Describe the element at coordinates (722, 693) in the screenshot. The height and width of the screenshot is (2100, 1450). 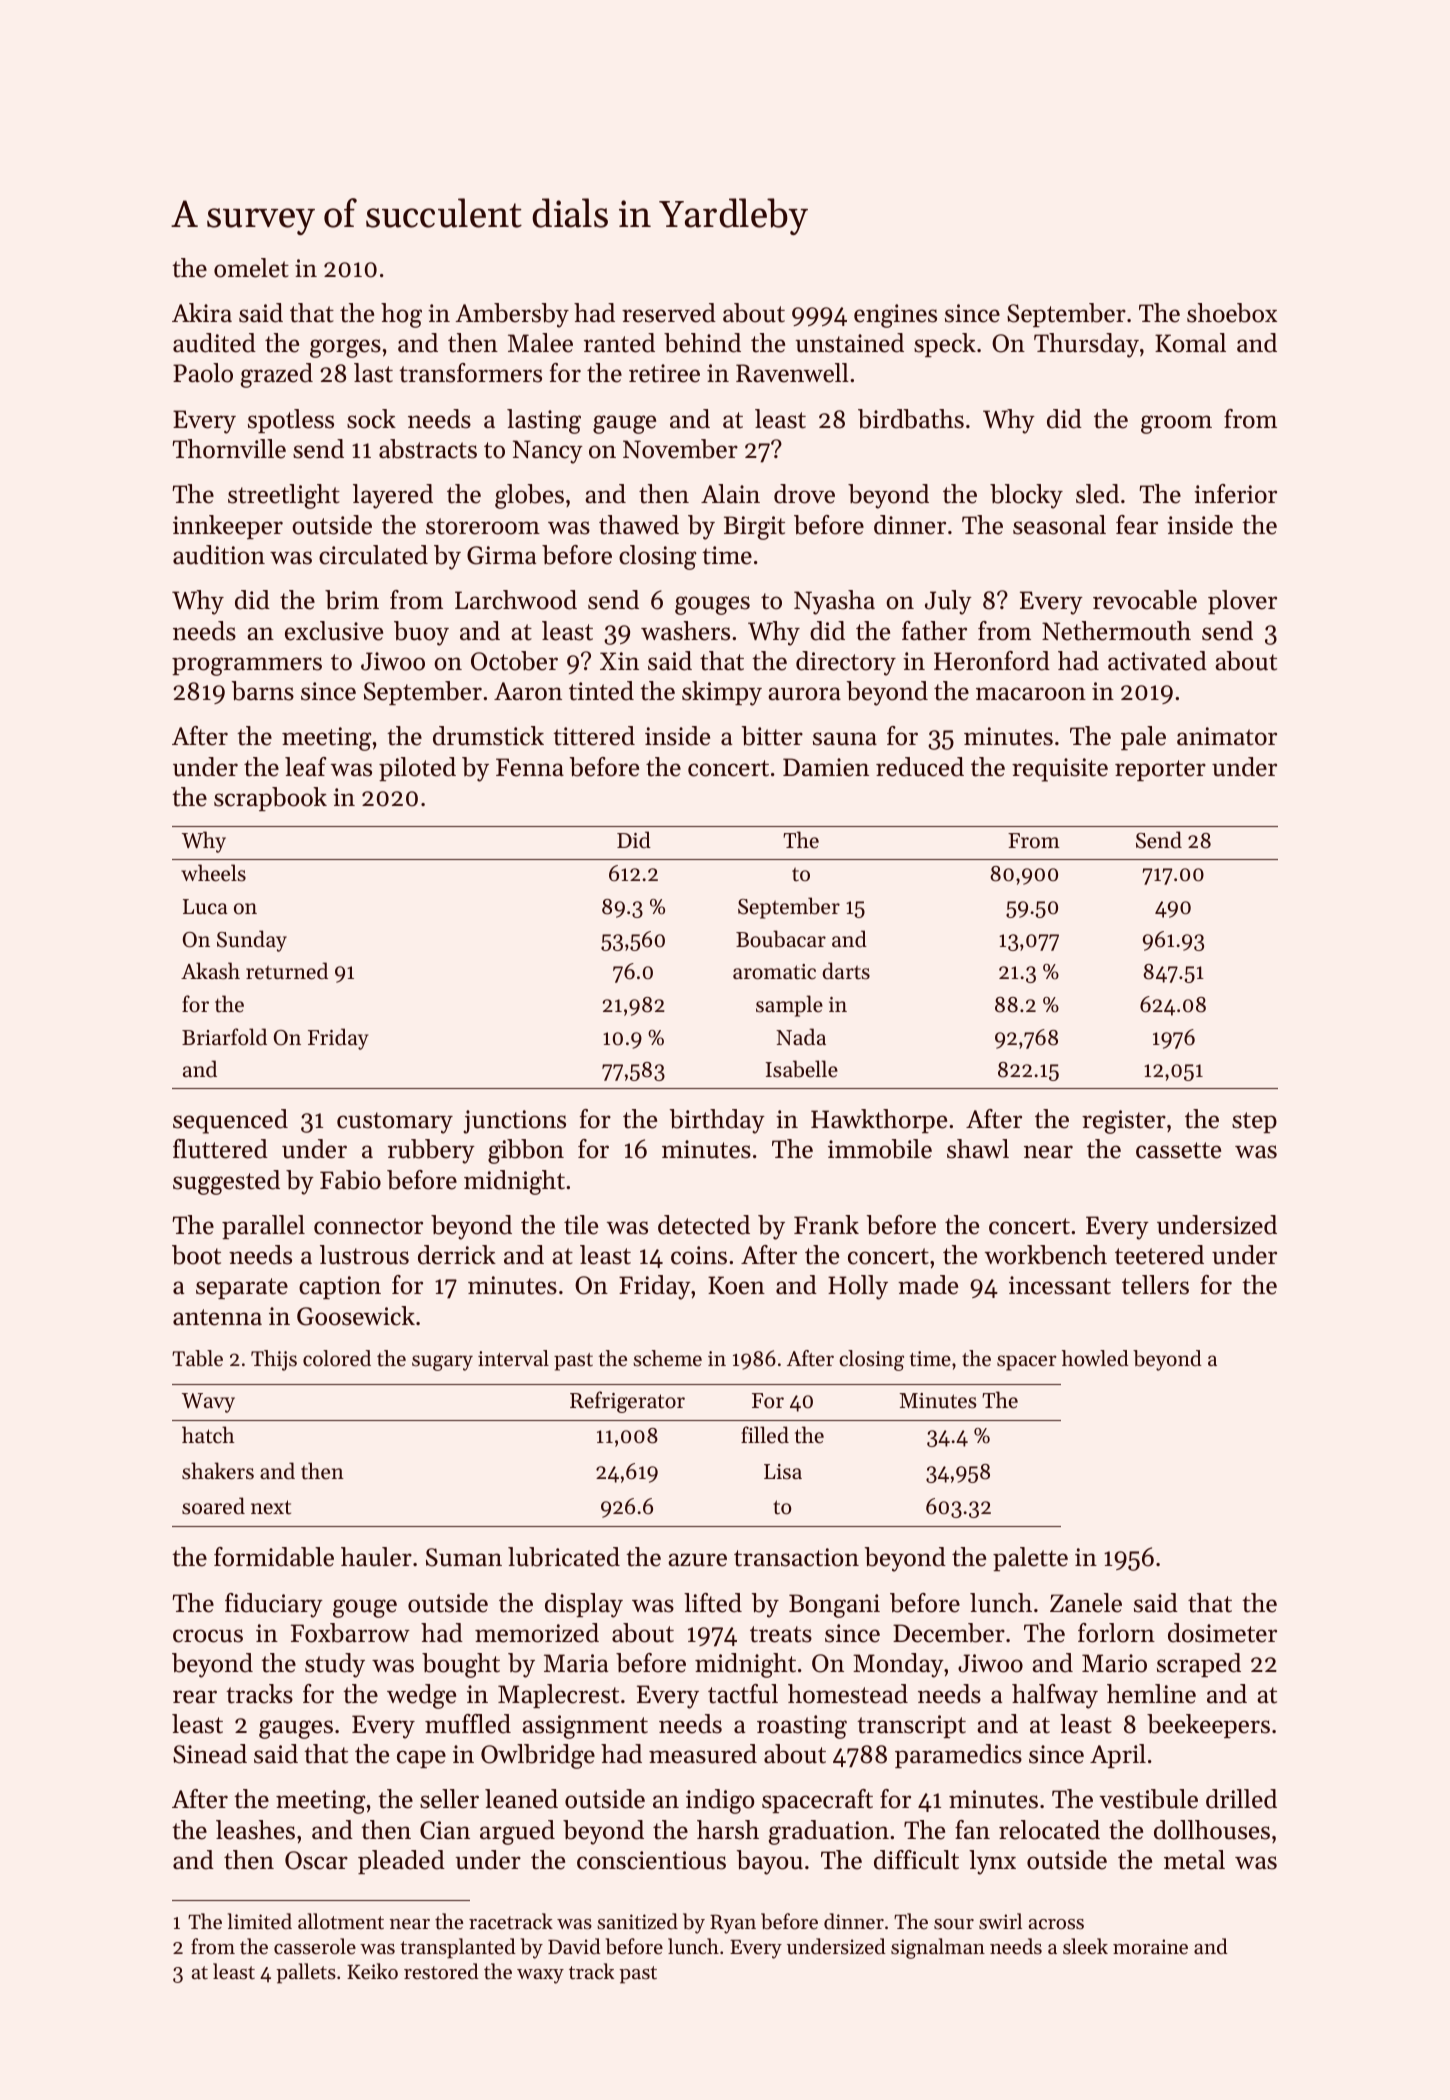
I see `skimpy` at that location.
